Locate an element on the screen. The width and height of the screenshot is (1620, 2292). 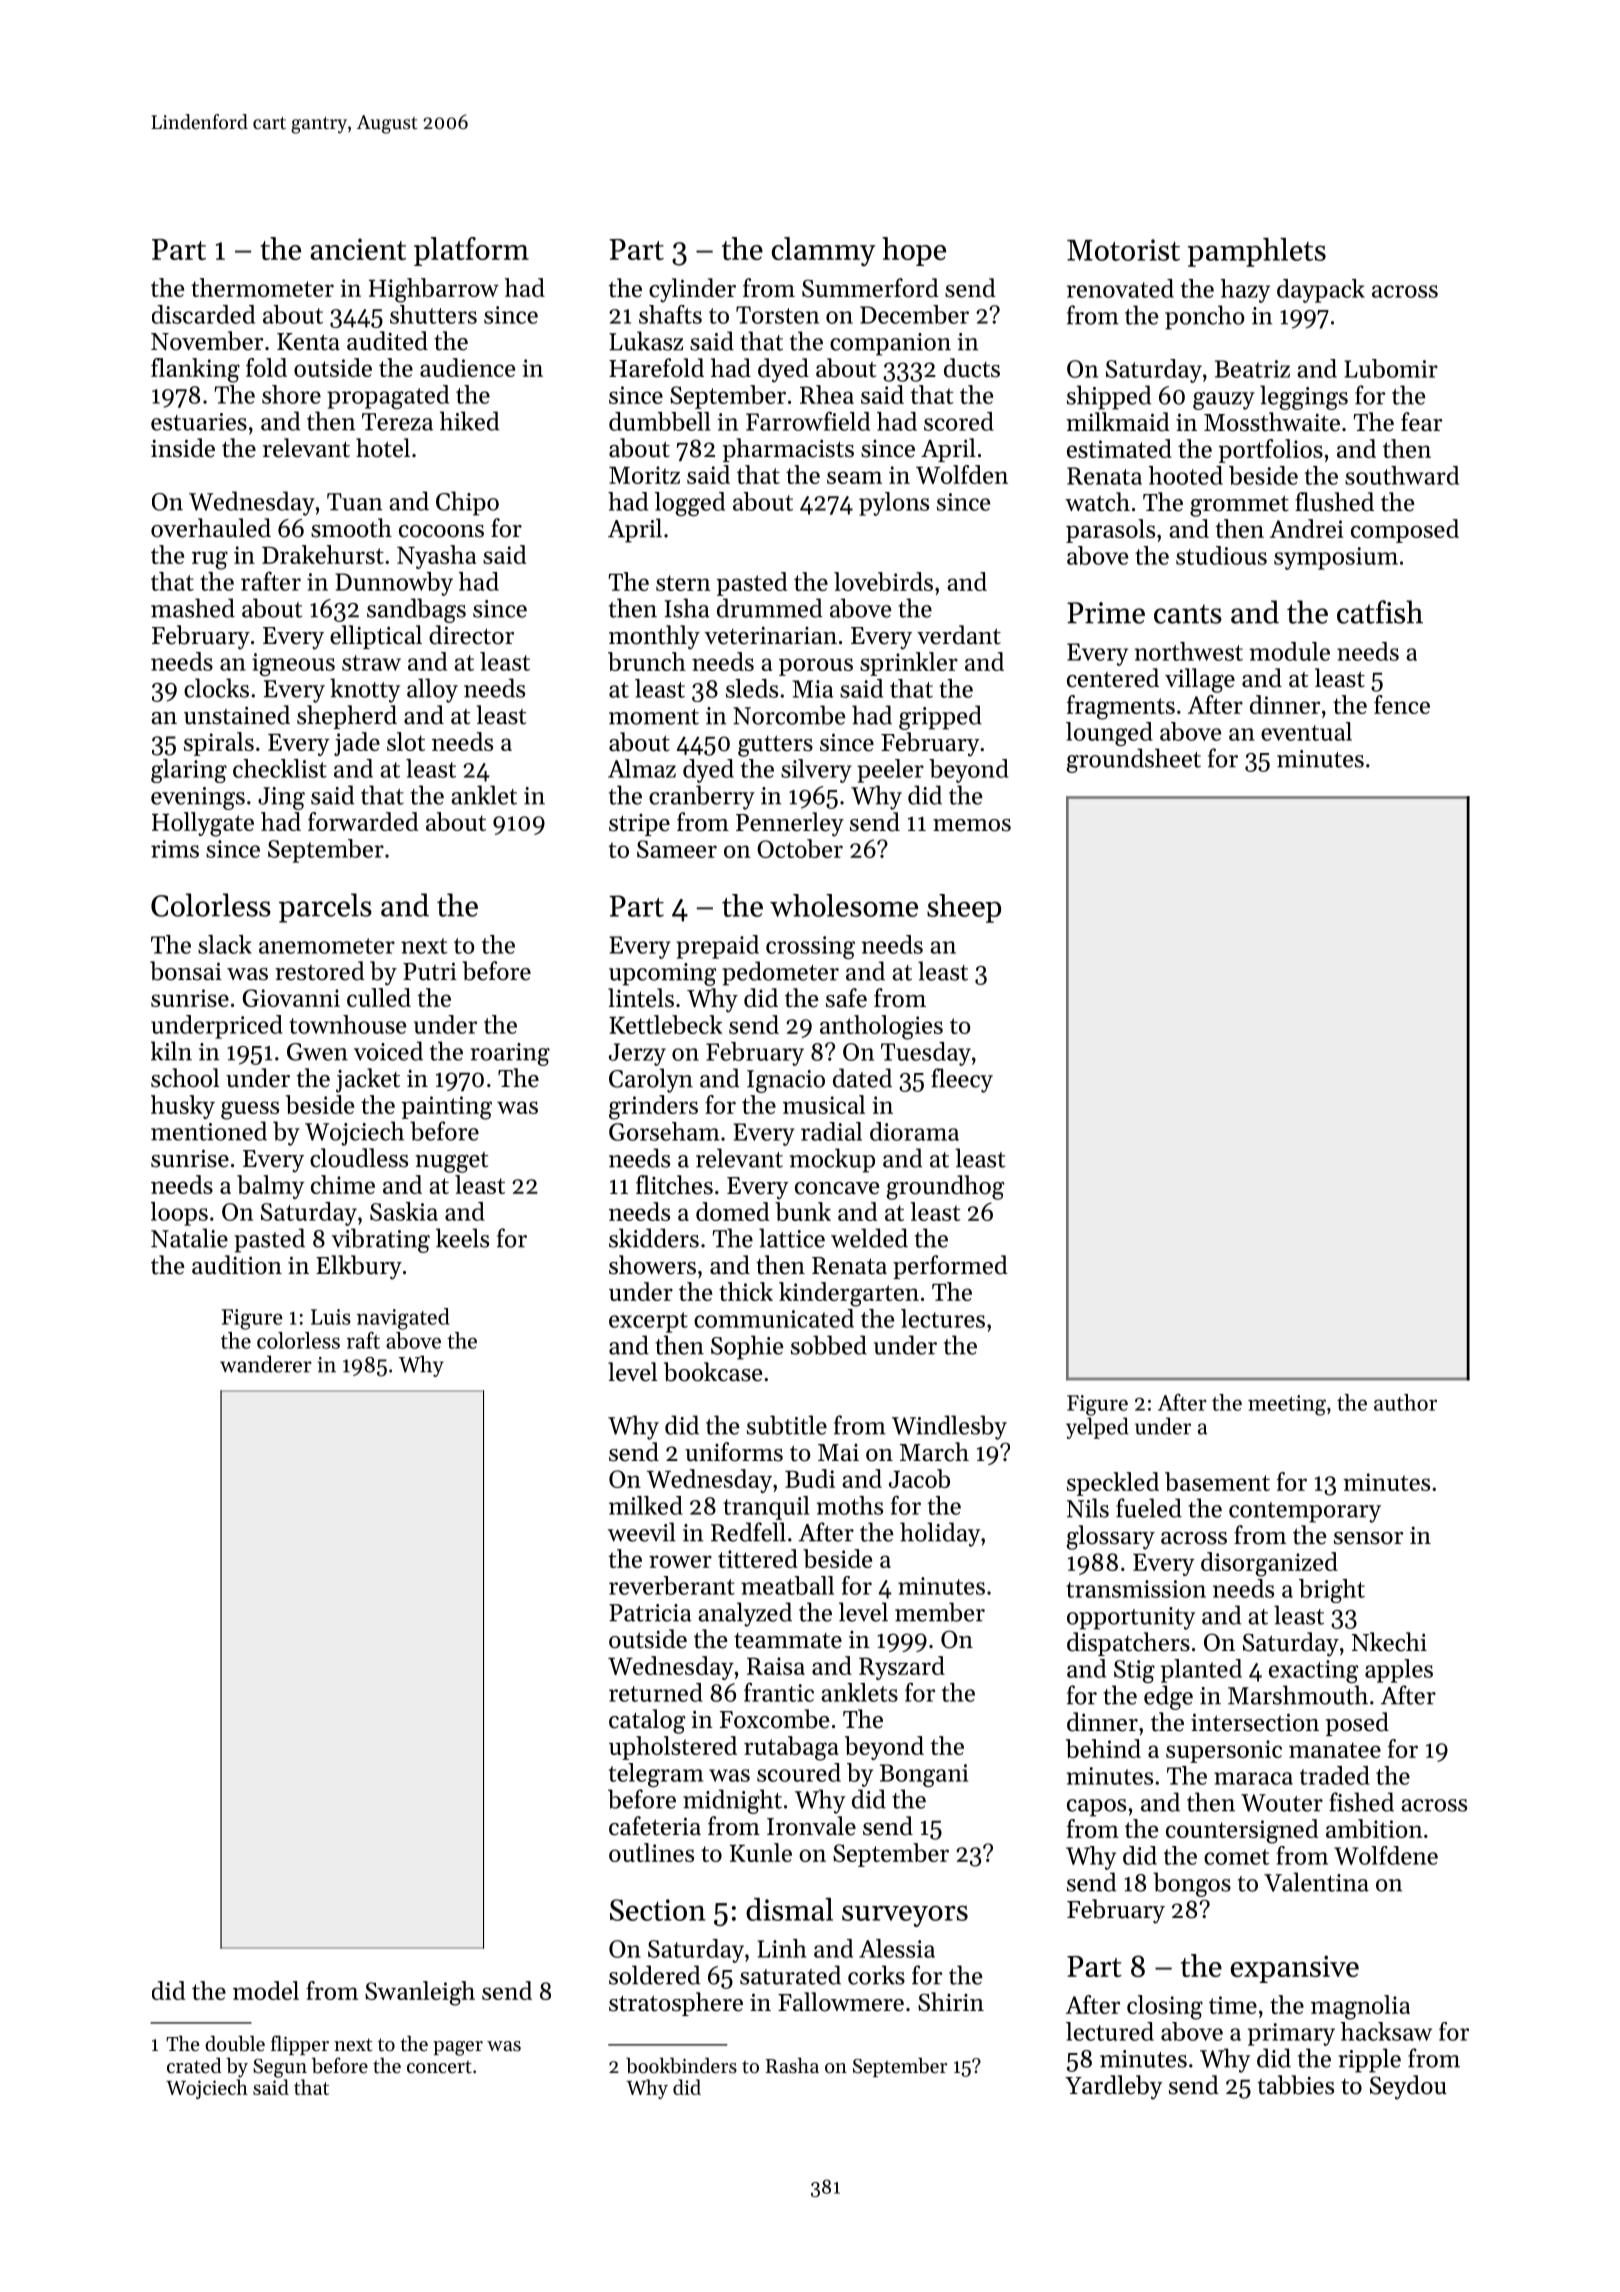
thermometer is located at coordinates (262, 287).
